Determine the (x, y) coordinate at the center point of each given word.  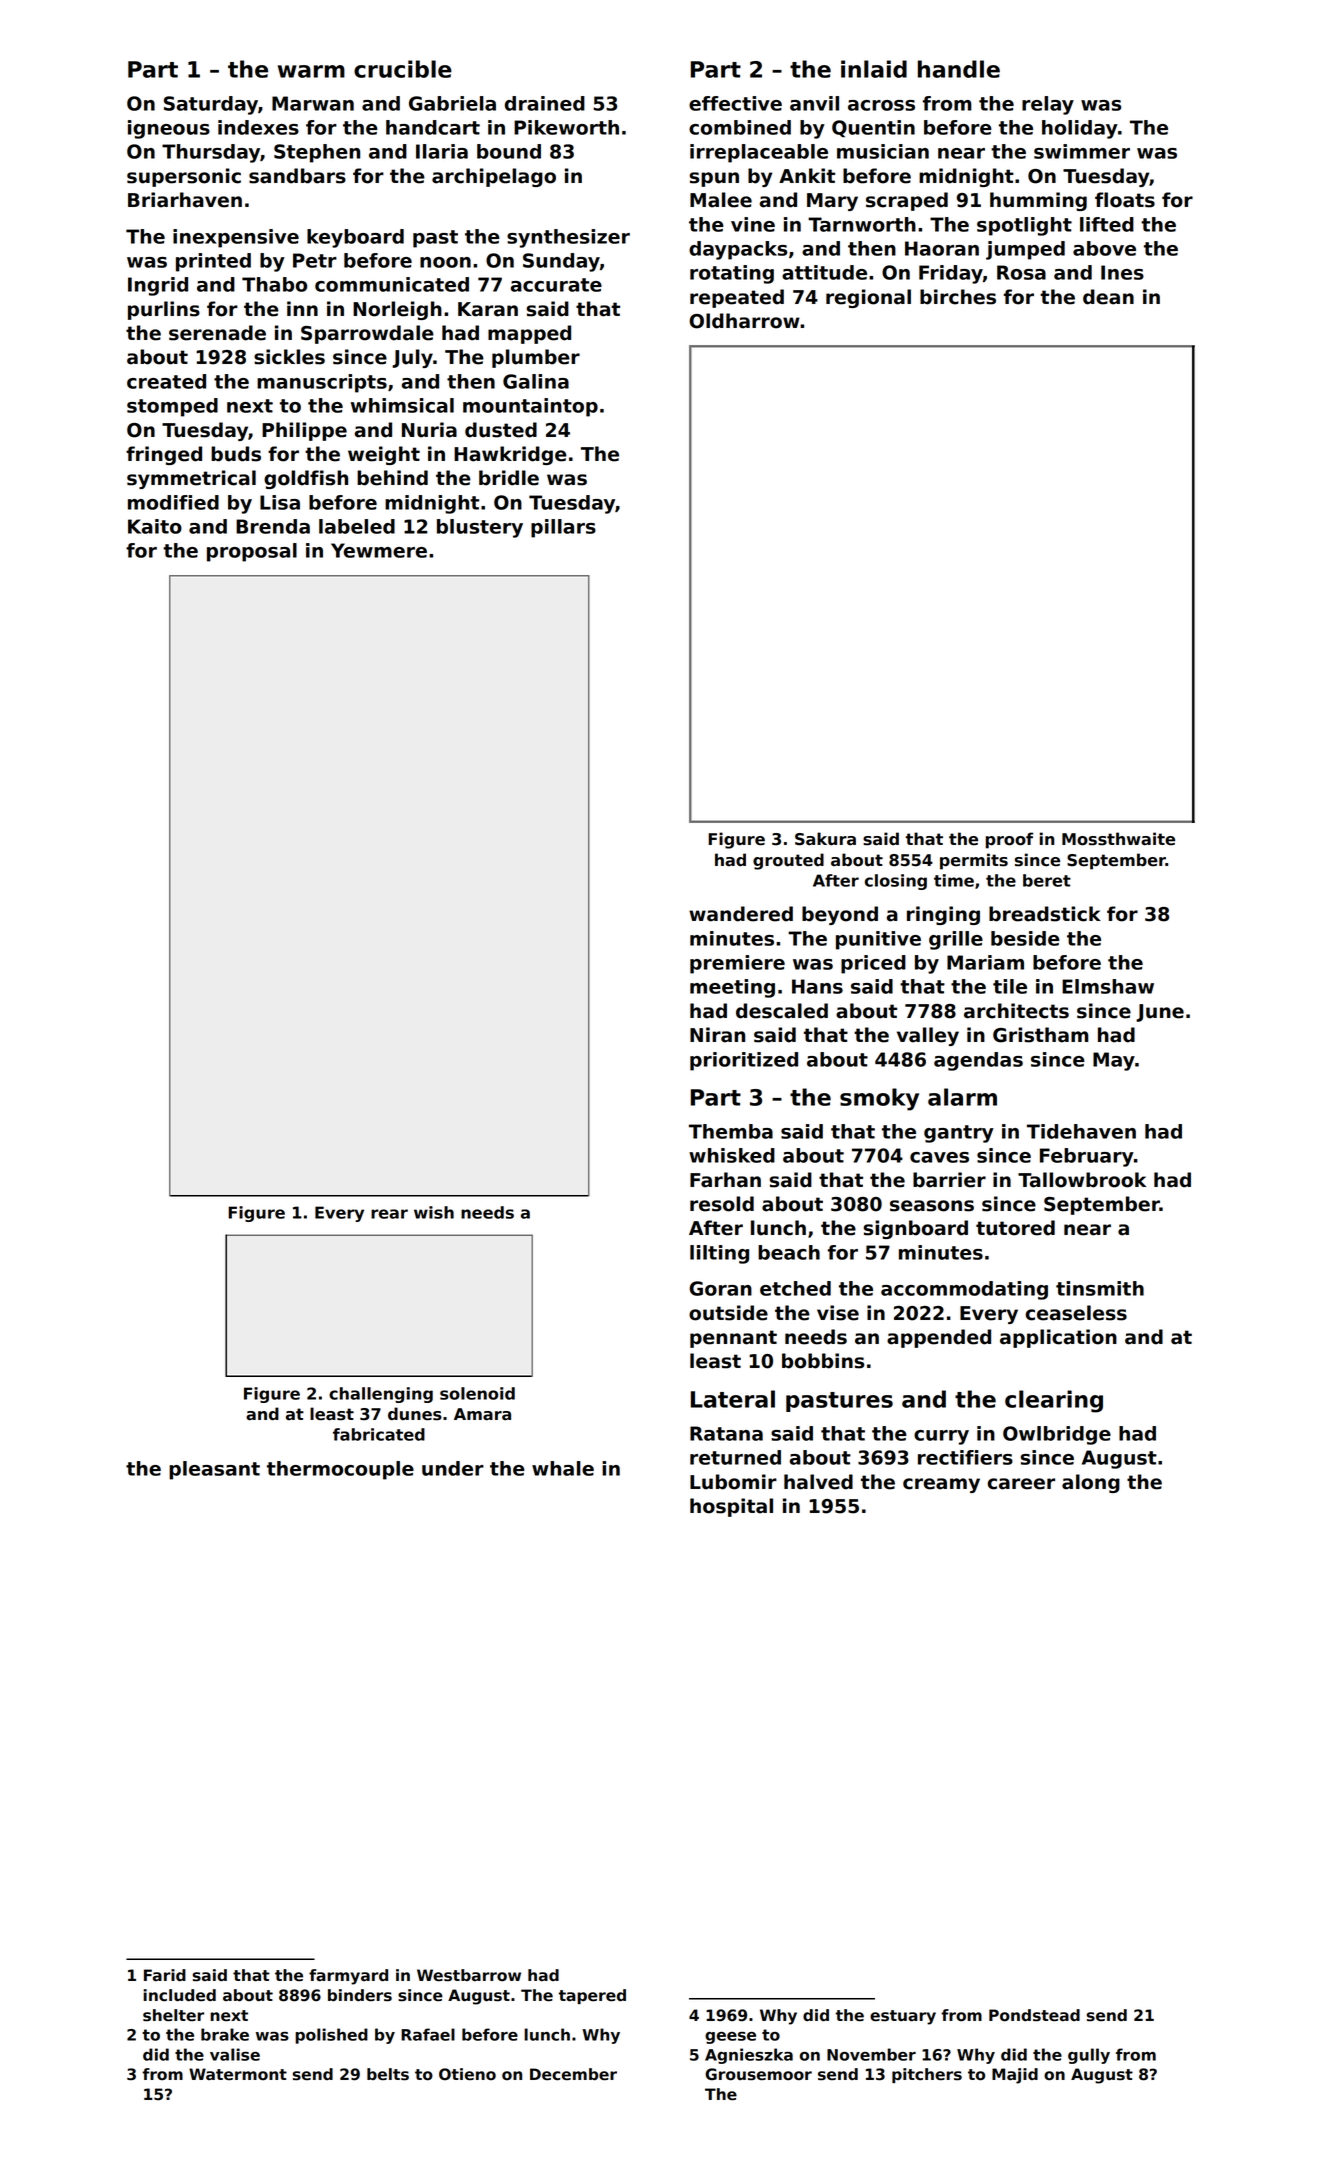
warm (311, 71)
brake (225, 2034)
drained (545, 103)
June (1160, 1013)
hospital (731, 1507)
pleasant (214, 1470)
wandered (741, 914)
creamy (941, 1485)
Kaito (155, 526)
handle (959, 69)
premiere (737, 964)
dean (1108, 297)
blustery (480, 528)
